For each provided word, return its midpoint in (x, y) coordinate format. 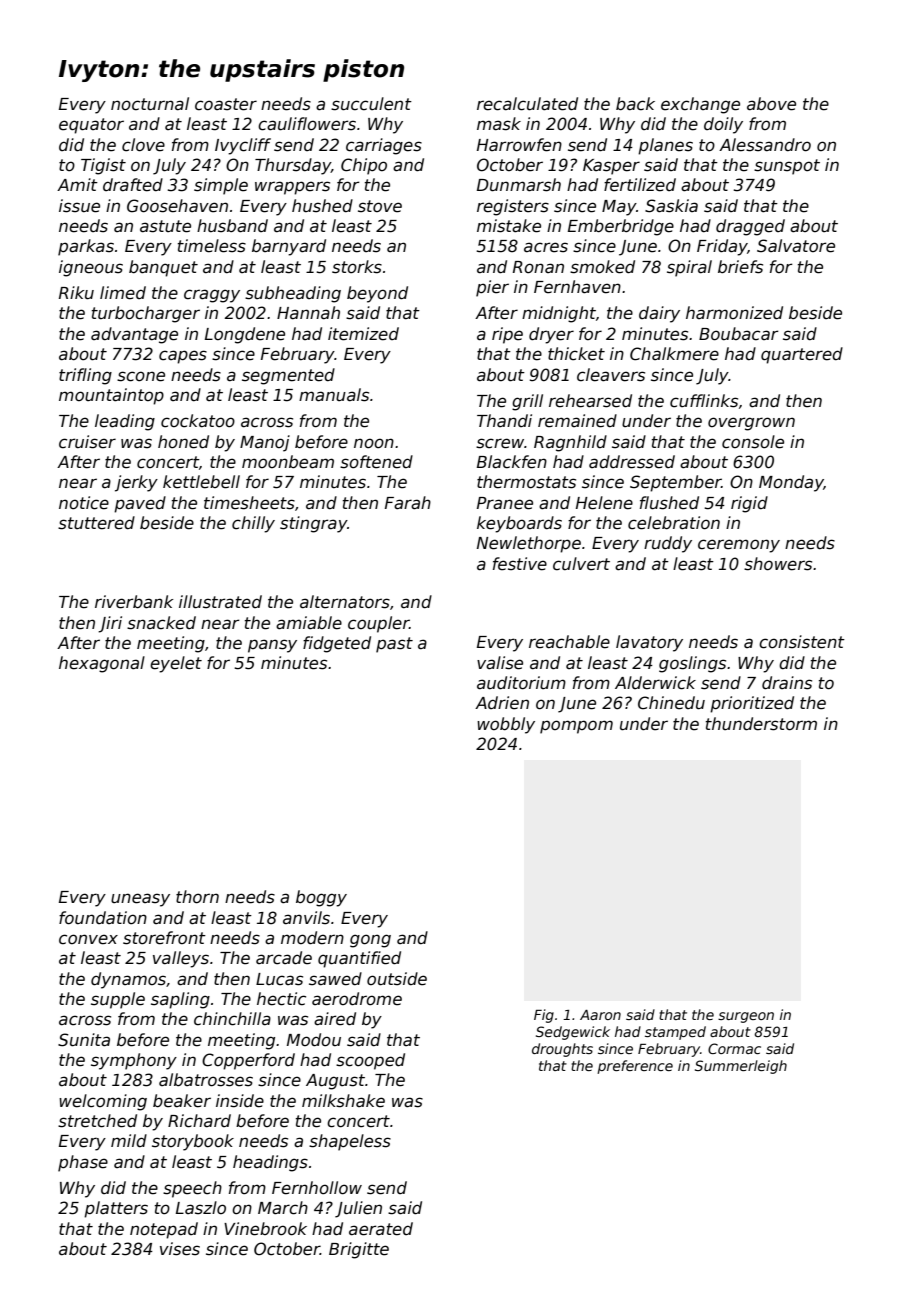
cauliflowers (307, 124)
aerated (381, 1229)
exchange (700, 105)
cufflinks (704, 401)
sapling (180, 1000)
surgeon (746, 1017)
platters (116, 1209)
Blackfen (512, 462)
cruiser (87, 442)
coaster (226, 104)
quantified (359, 959)
